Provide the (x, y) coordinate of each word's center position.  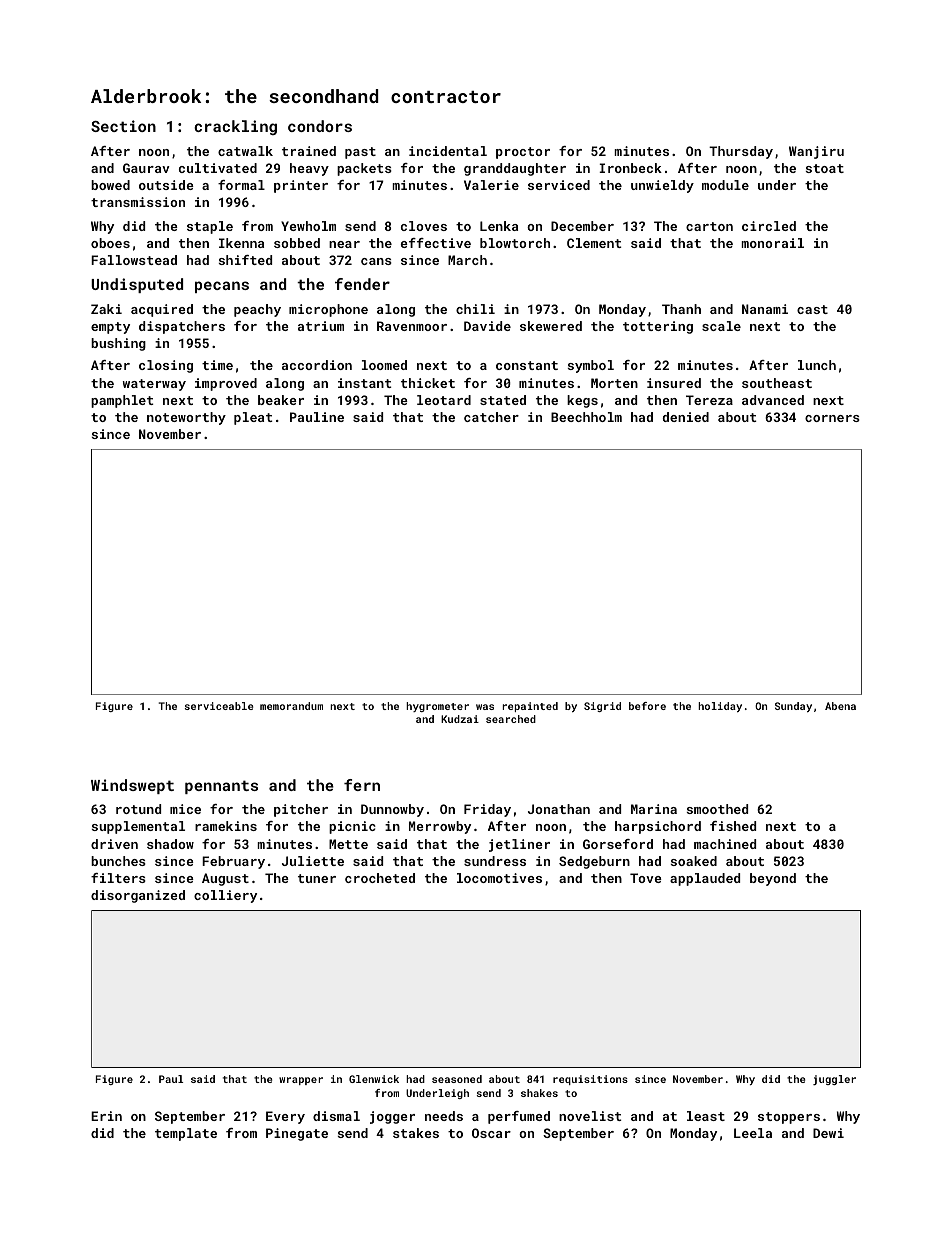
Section (123, 126)
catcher (491, 417)
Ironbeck (630, 168)
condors (320, 126)
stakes (416, 1133)
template (186, 1134)
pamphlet (122, 401)
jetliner (519, 845)
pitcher (301, 810)
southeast (777, 383)
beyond (773, 879)
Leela (753, 1133)
